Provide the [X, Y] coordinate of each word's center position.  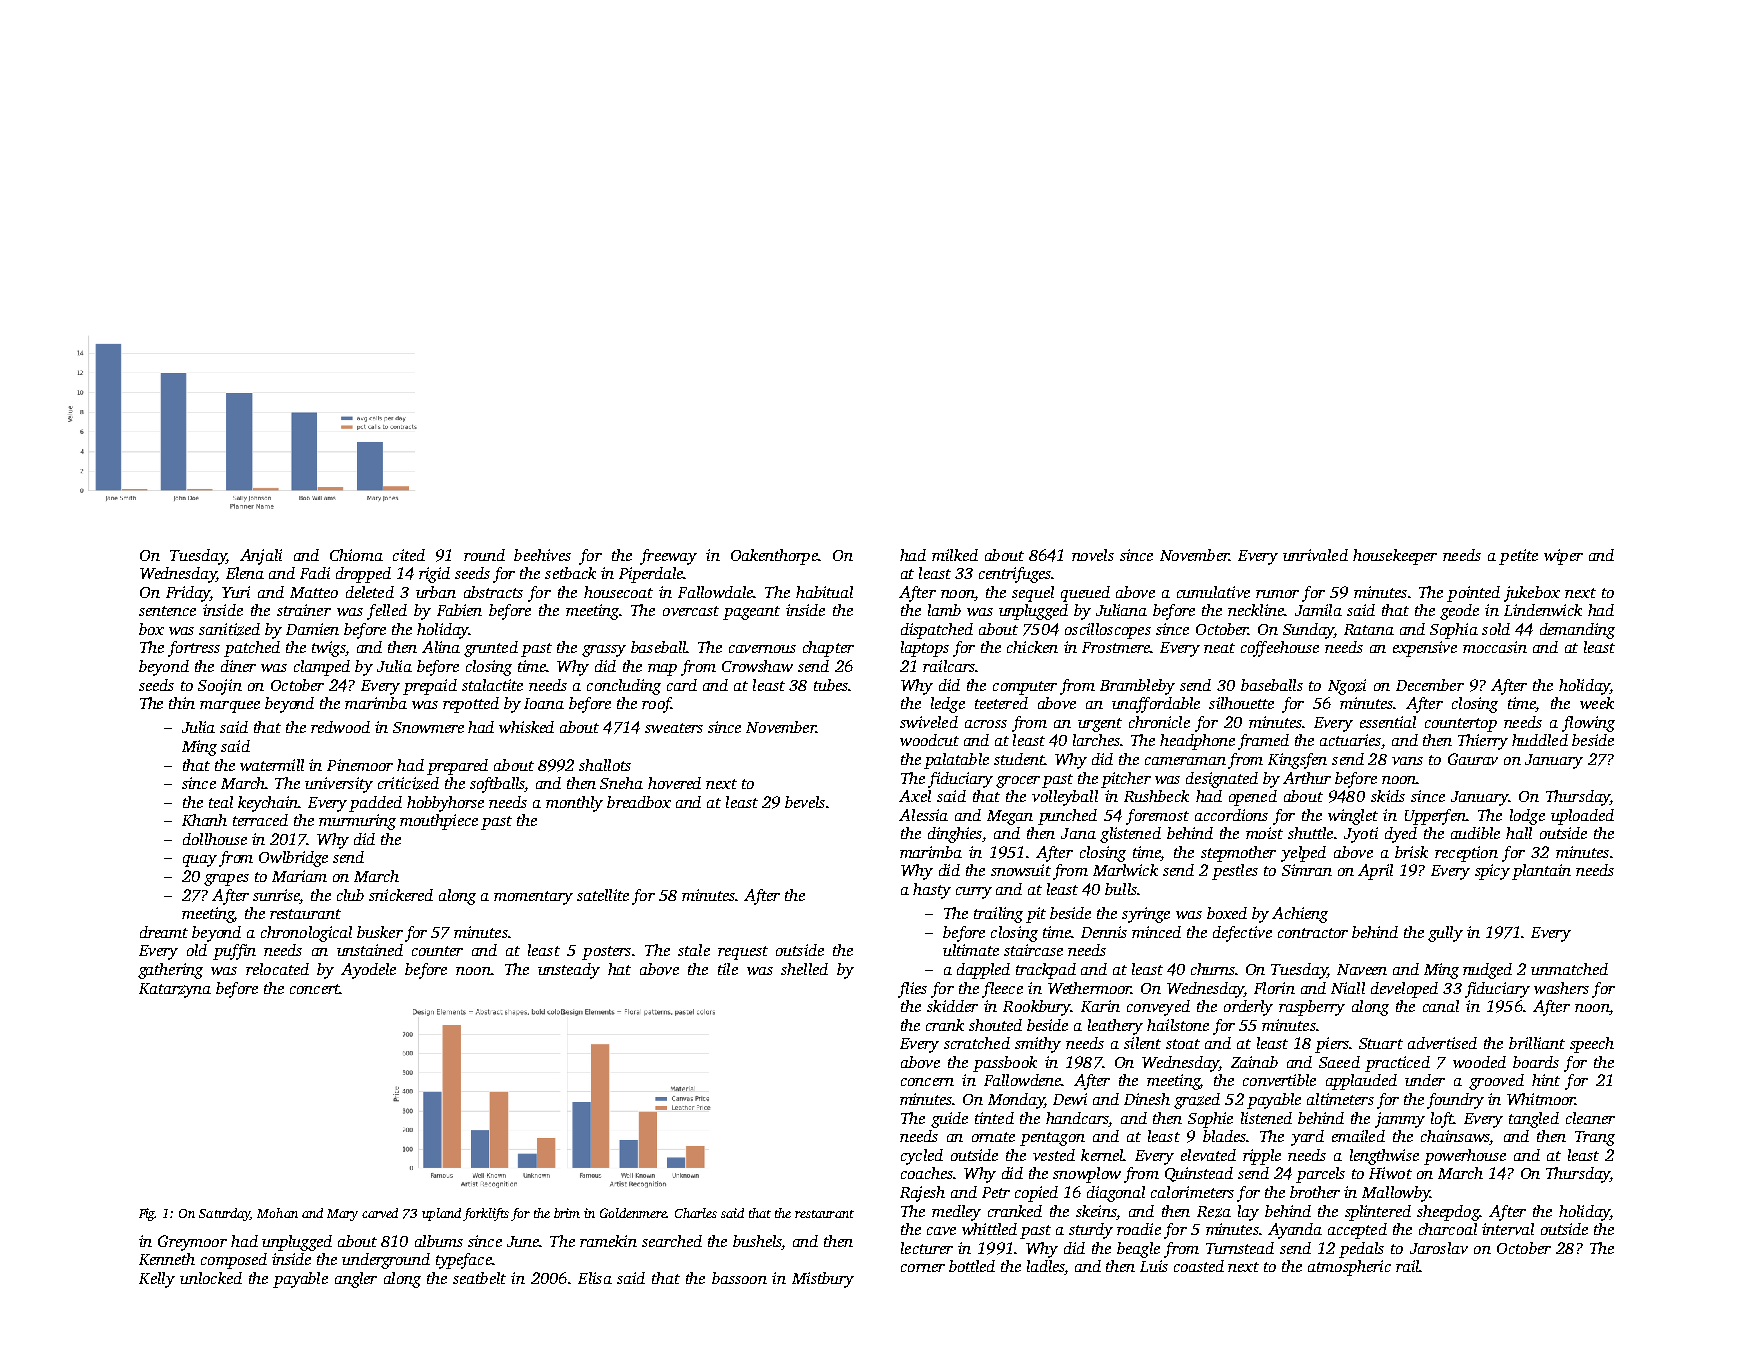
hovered [674, 783]
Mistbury [823, 1280]
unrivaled [1315, 555]
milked [955, 555]
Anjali [261, 557]
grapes [226, 880]
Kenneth [167, 1259]
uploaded [1582, 817]
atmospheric [1349, 1268]
